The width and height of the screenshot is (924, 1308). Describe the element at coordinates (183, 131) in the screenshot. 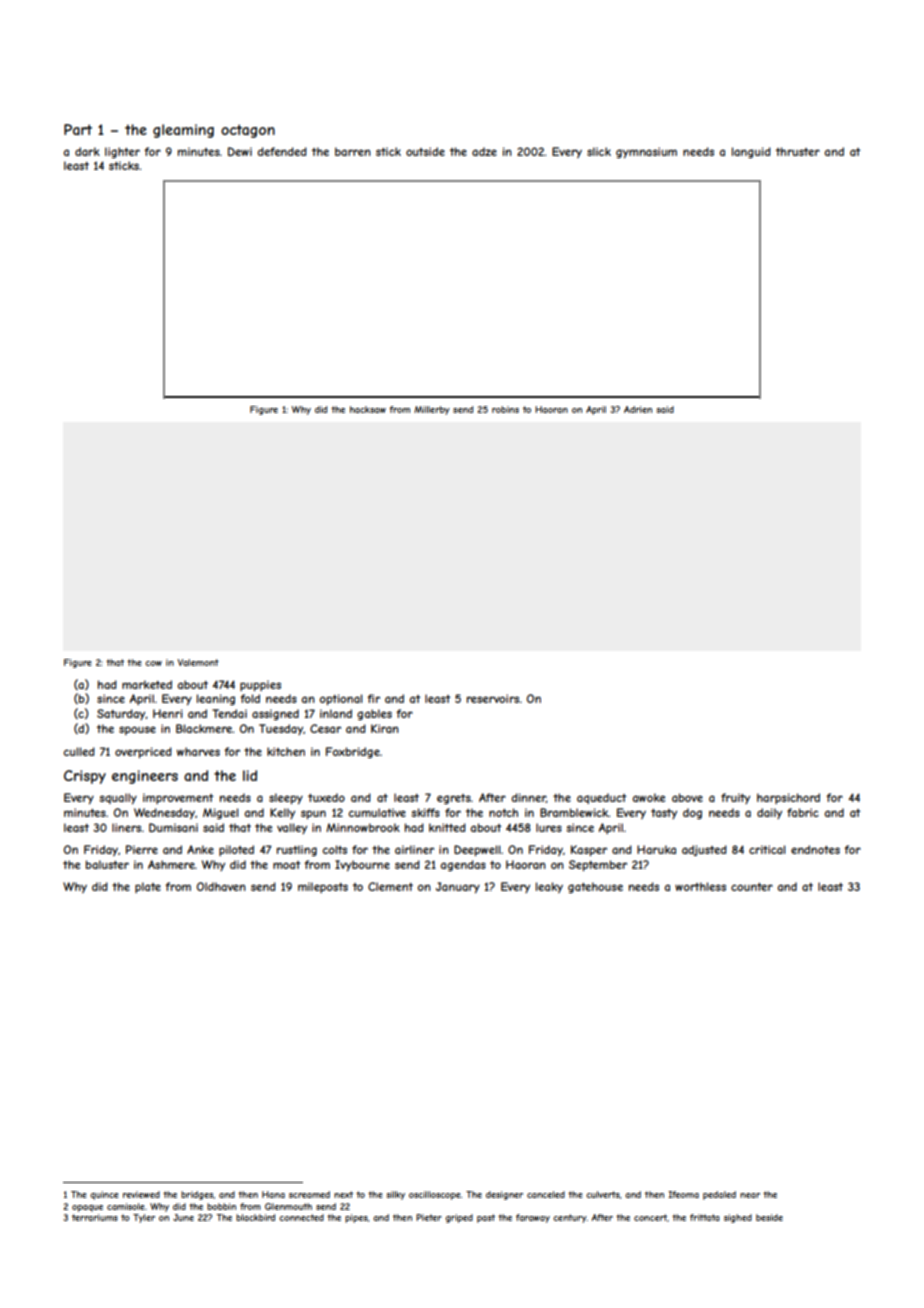

I see `gleaming` at that location.
